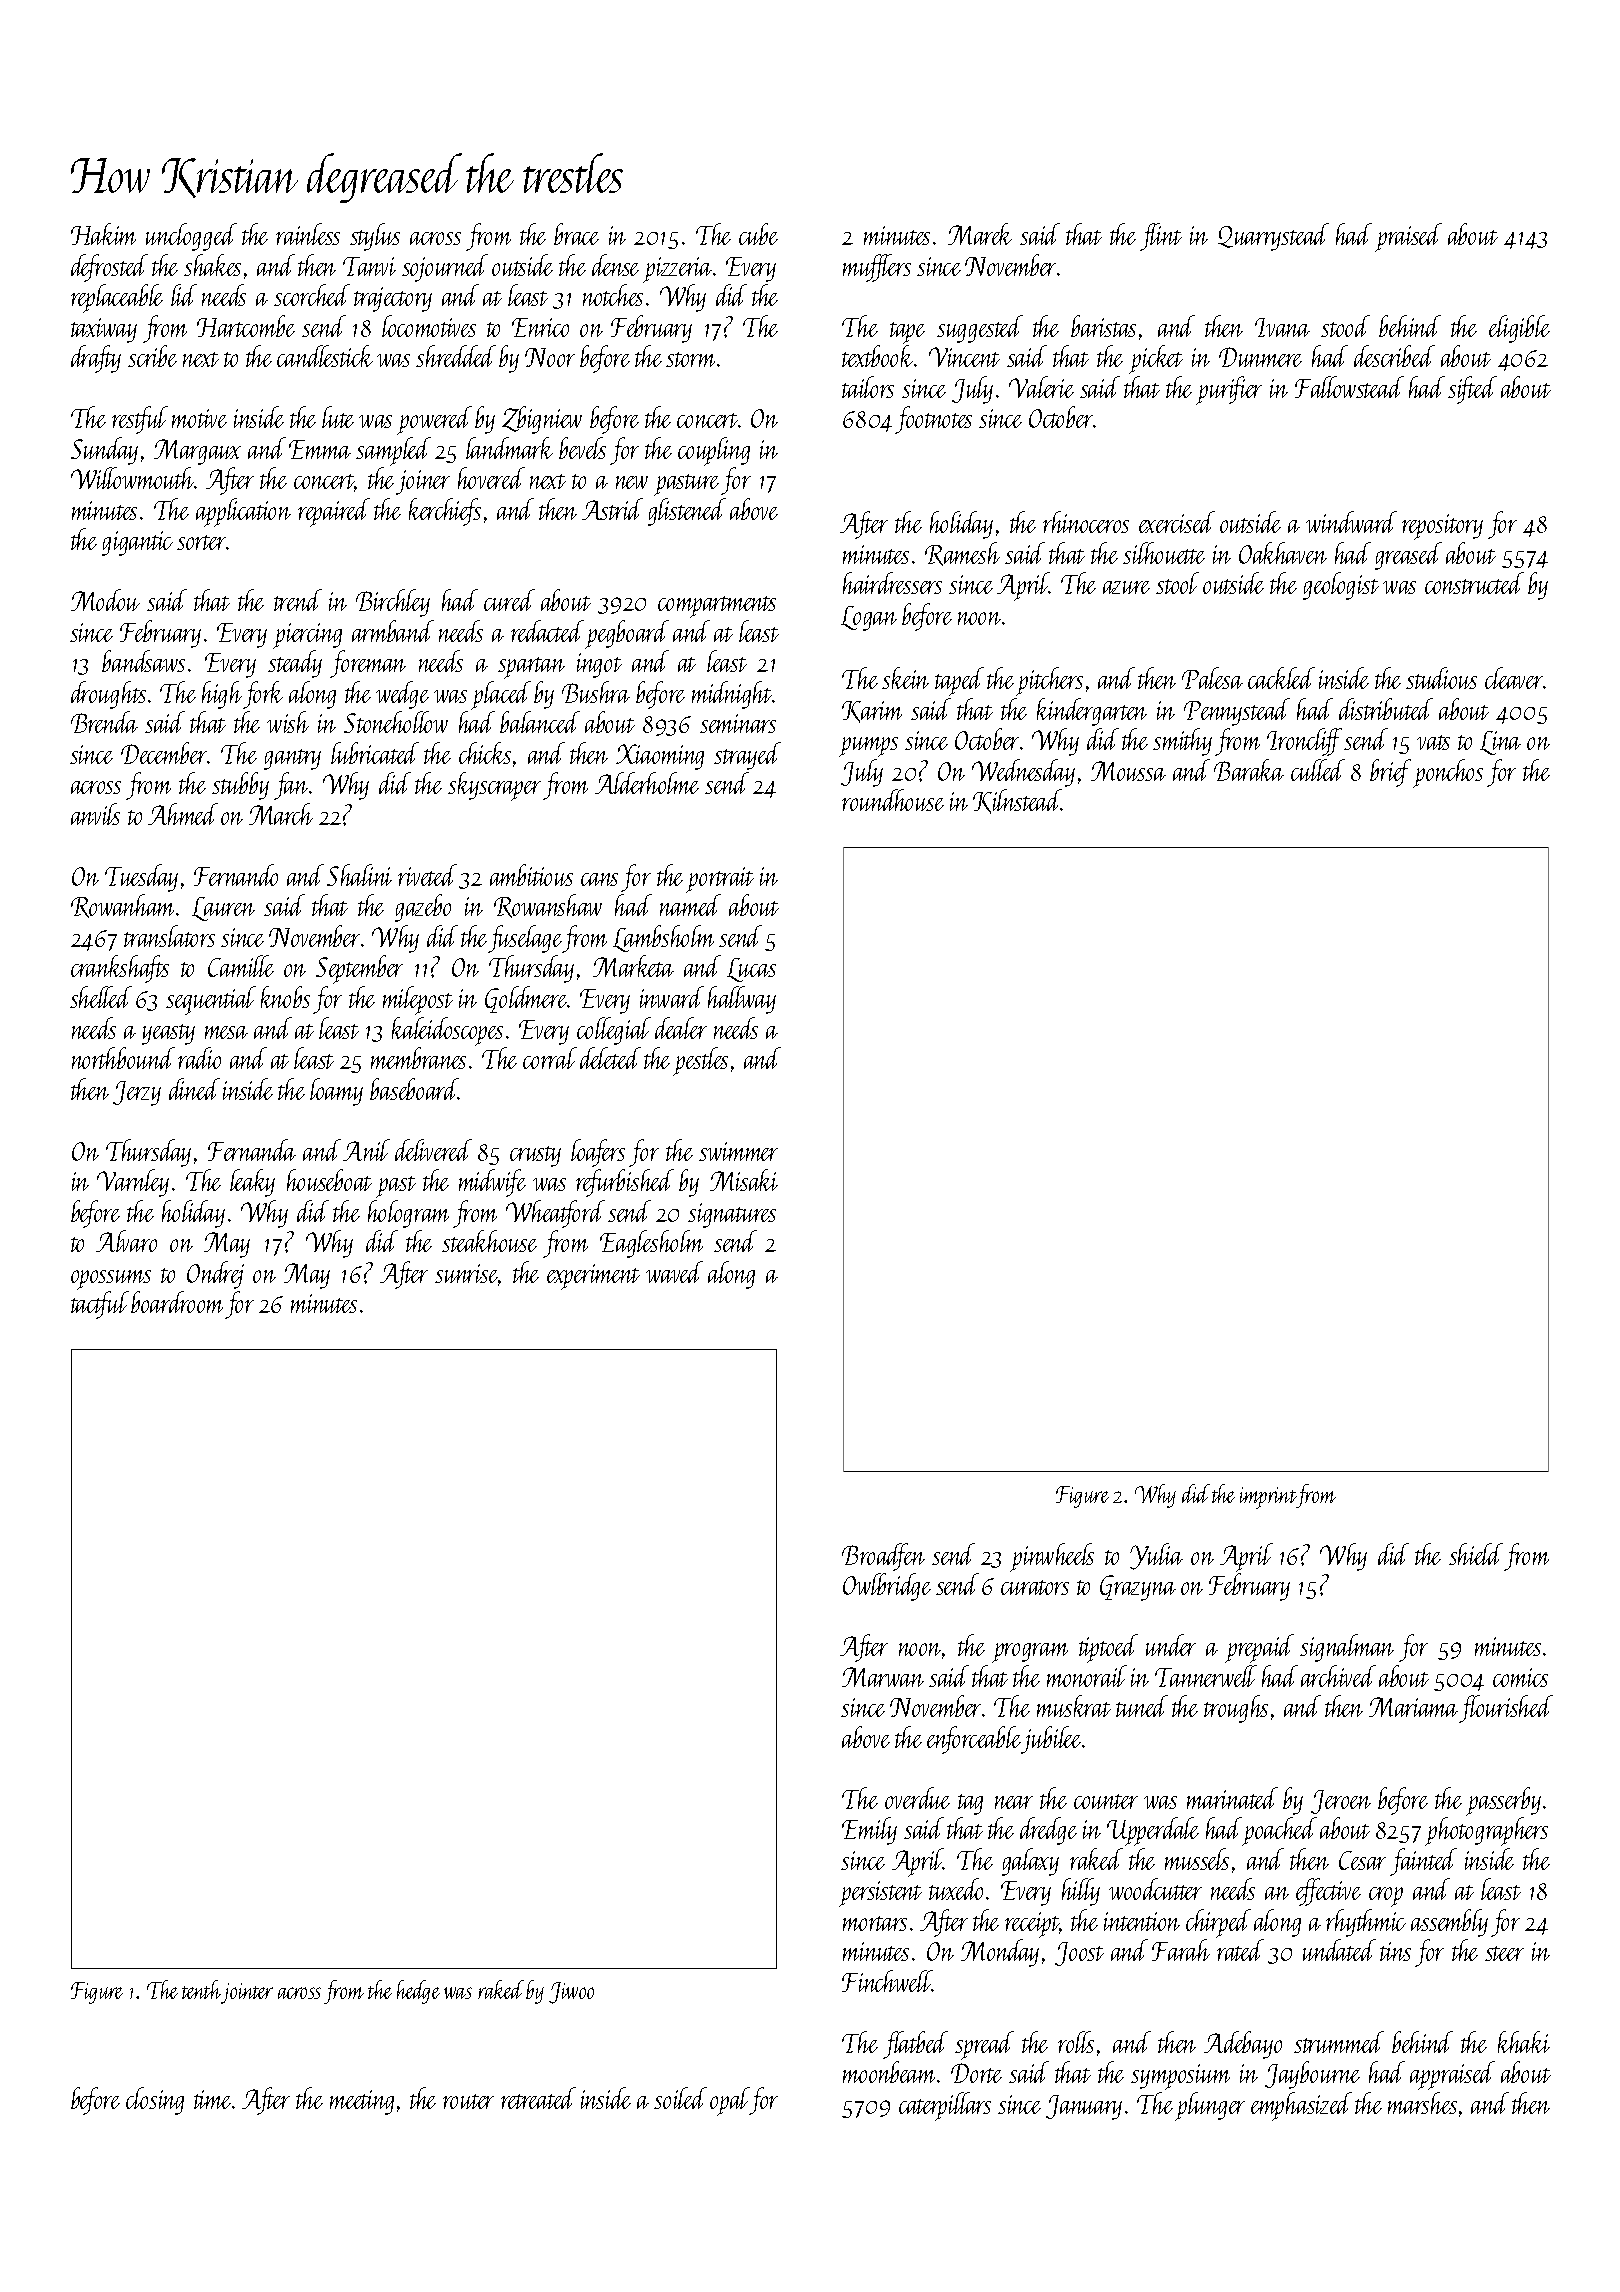 The image size is (1620, 2292). What do you see at coordinates (1177, 522) in the page?
I see `exercised` at bounding box center [1177, 522].
